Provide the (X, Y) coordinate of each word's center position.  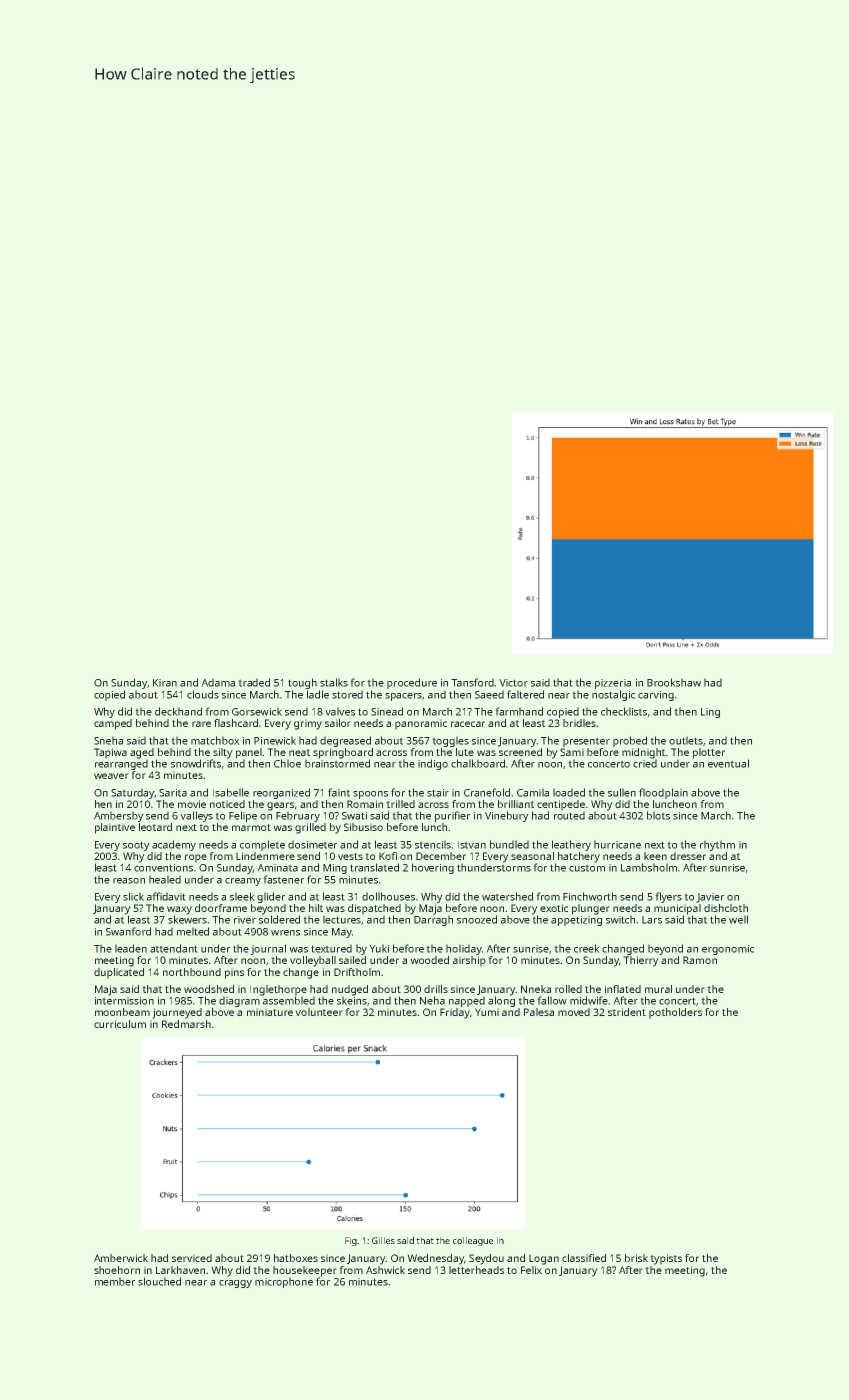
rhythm (717, 846)
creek (586, 948)
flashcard (236, 723)
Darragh (433, 921)
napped (467, 1002)
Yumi (487, 1012)
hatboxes (296, 1258)
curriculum (120, 1024)
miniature (270, 1012)
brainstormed (337, 763)
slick (133, 896)
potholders (675, 1013)
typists (666, 1259)
